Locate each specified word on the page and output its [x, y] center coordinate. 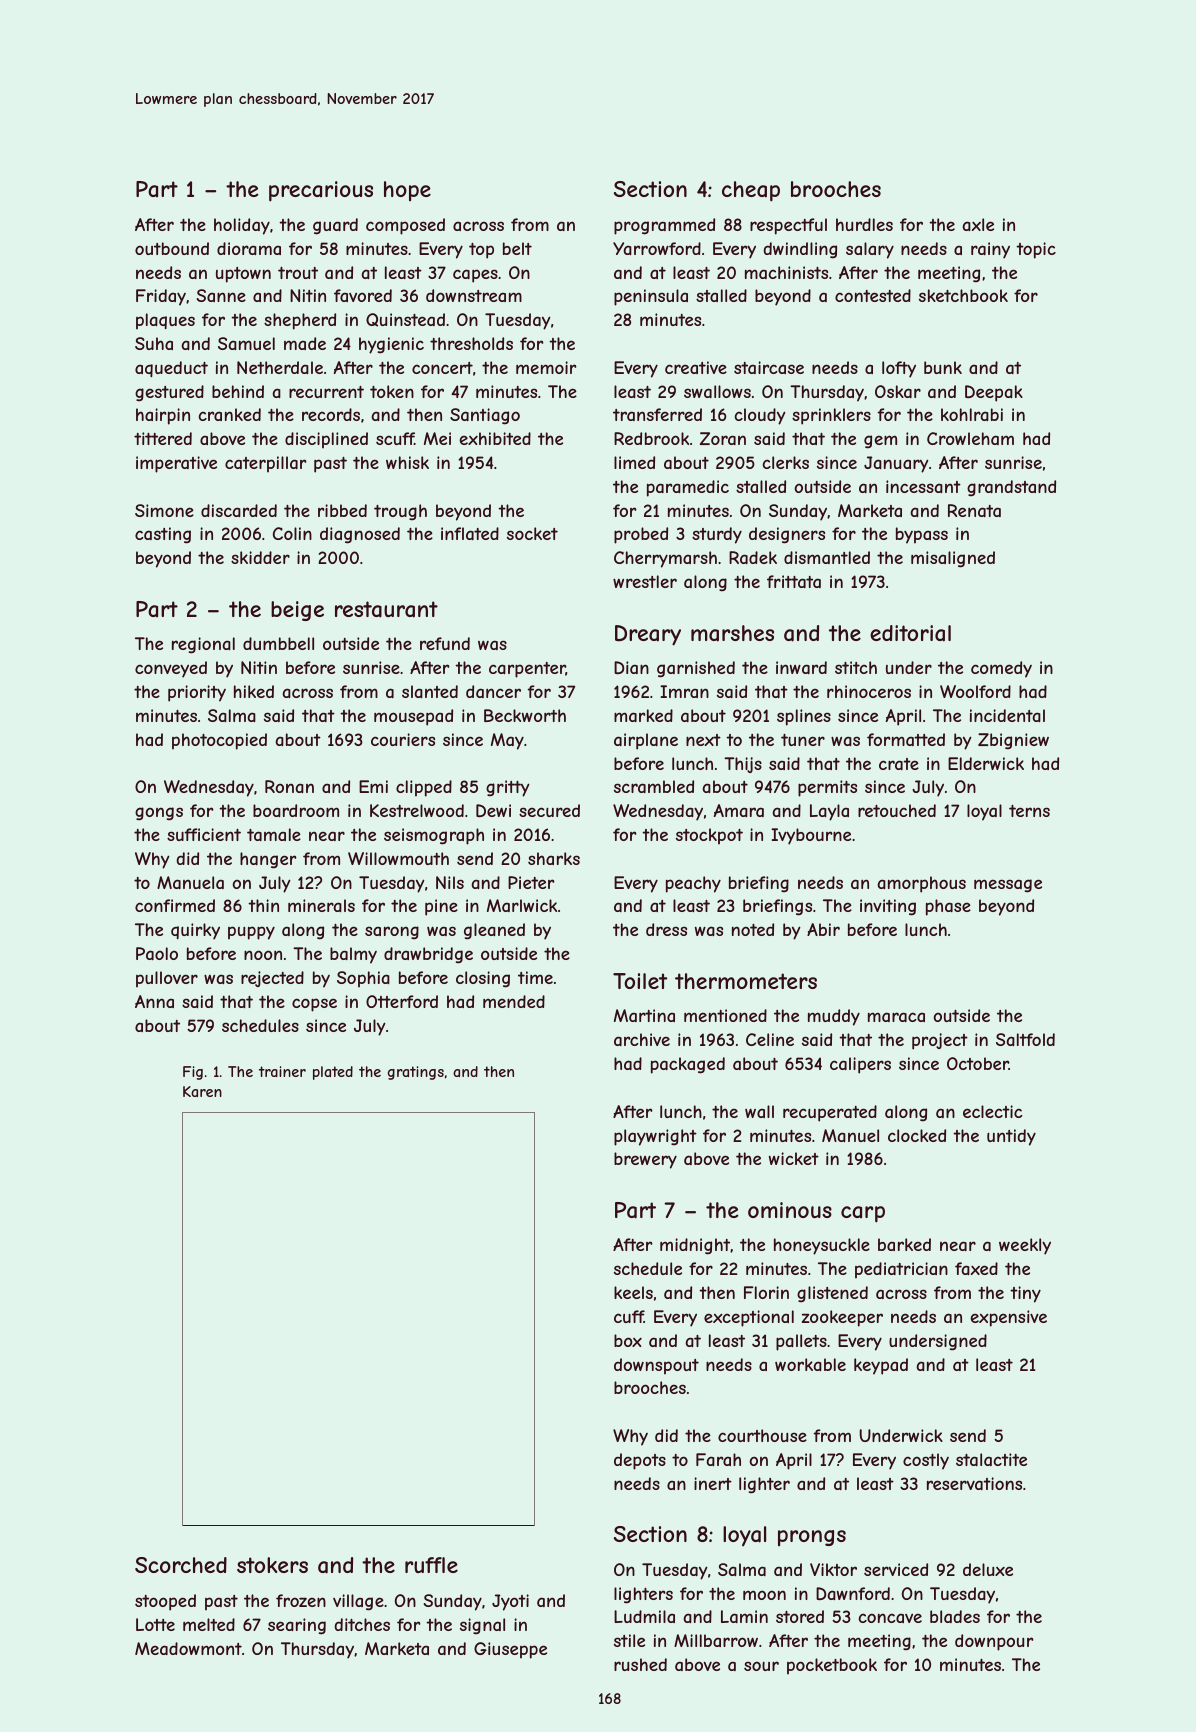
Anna [154, 1001]
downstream [474, 295]
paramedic [688, 488]
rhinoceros [869, 691]
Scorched [181, 1565]
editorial [910, 633]
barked [904, 1244]
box [628, 1340]
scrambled [654, 786]
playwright [655, 1137]
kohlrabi [972, 414]
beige [297, 611]
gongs [159, 814]
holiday [242, 226]
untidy [1011, 1137]
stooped [165, 1602]
